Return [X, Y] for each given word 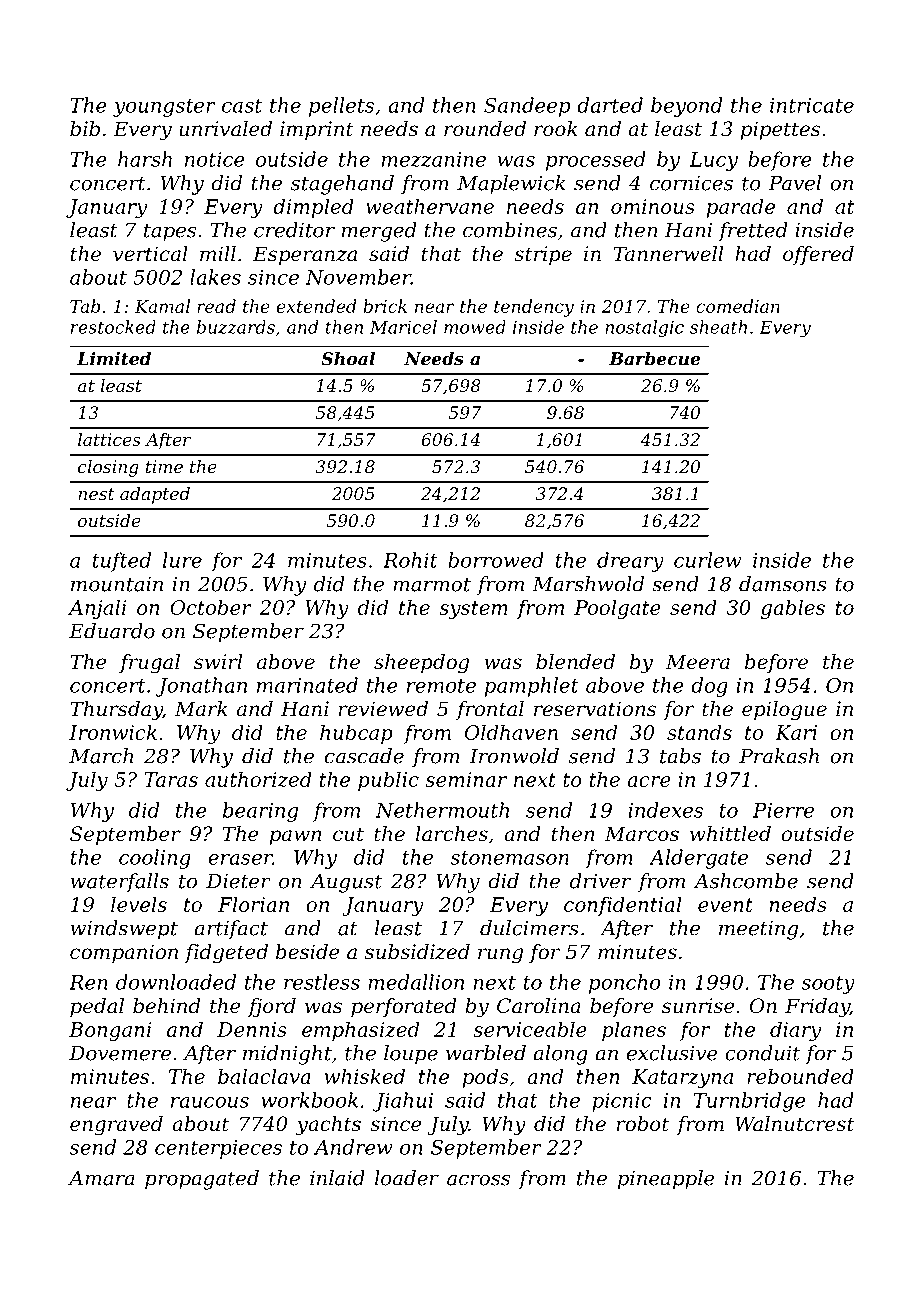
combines [510, 230]
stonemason [509, 858]
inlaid [337, 1178]
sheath [718, 327]
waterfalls [120, 882]
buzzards [236, 327]
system [473, 610]
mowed [475, 327]
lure [182, 560]
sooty [828, 985]
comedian [738, 306]
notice [215, 159]
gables [793, 609]
